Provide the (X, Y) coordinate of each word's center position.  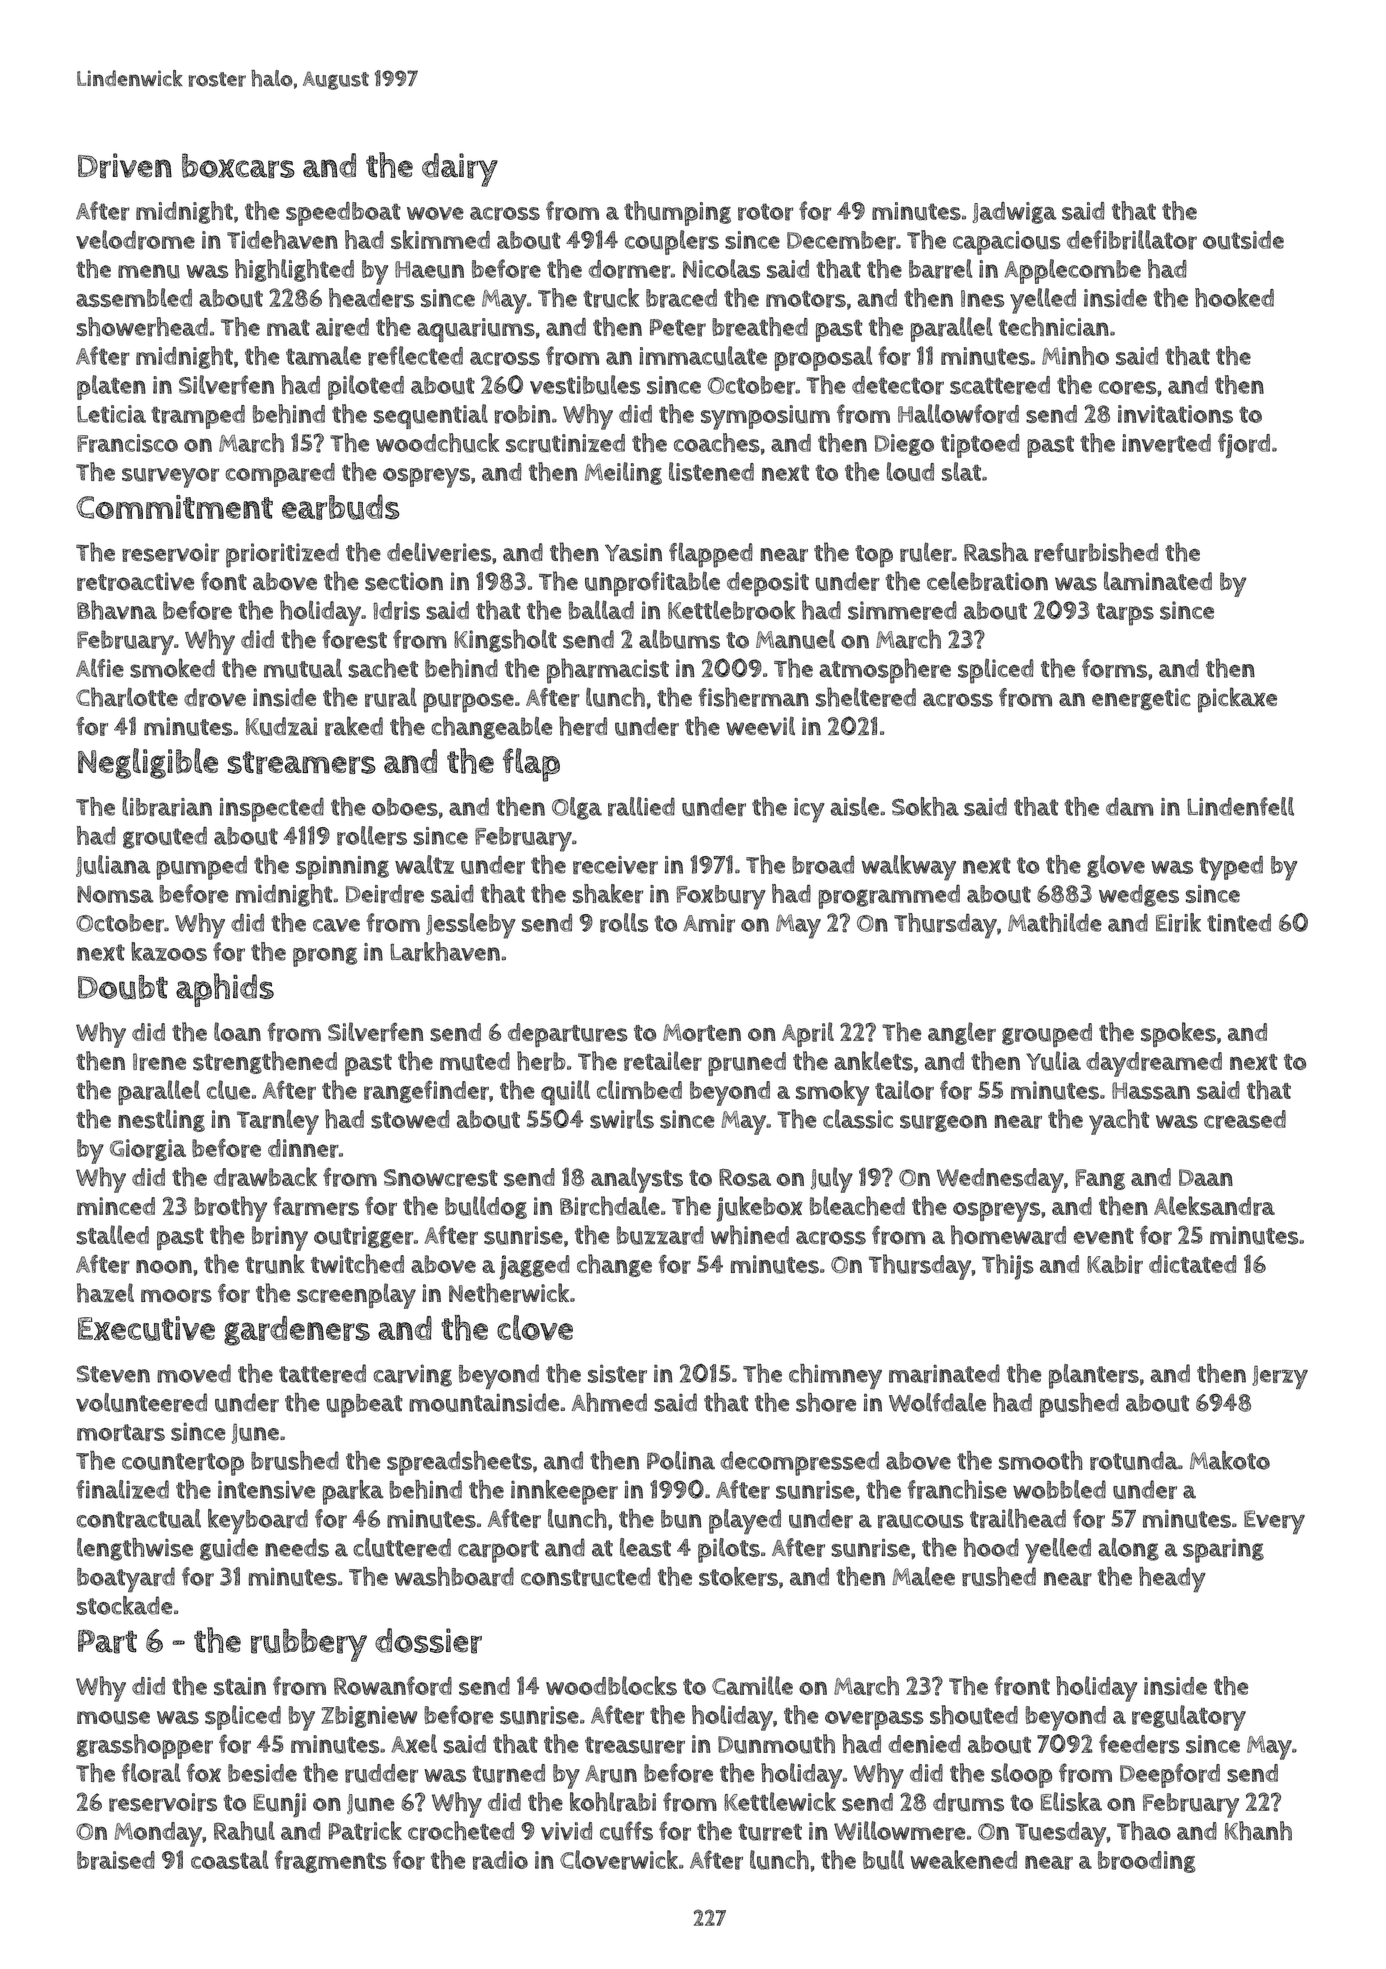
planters (1094, 1376)
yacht (1119, 1122)
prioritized (282, 555)
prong (325, 957)
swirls (622, 1119)
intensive (266, 1489)
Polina (681, 1460)
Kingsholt (505, 641)
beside (262, 1773)
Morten (702, 1033)
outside (1243, 240)
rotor (766, 212)
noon (164, 1266)
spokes (1178, 1034)
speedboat (343, 214)
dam (1130, 806)
